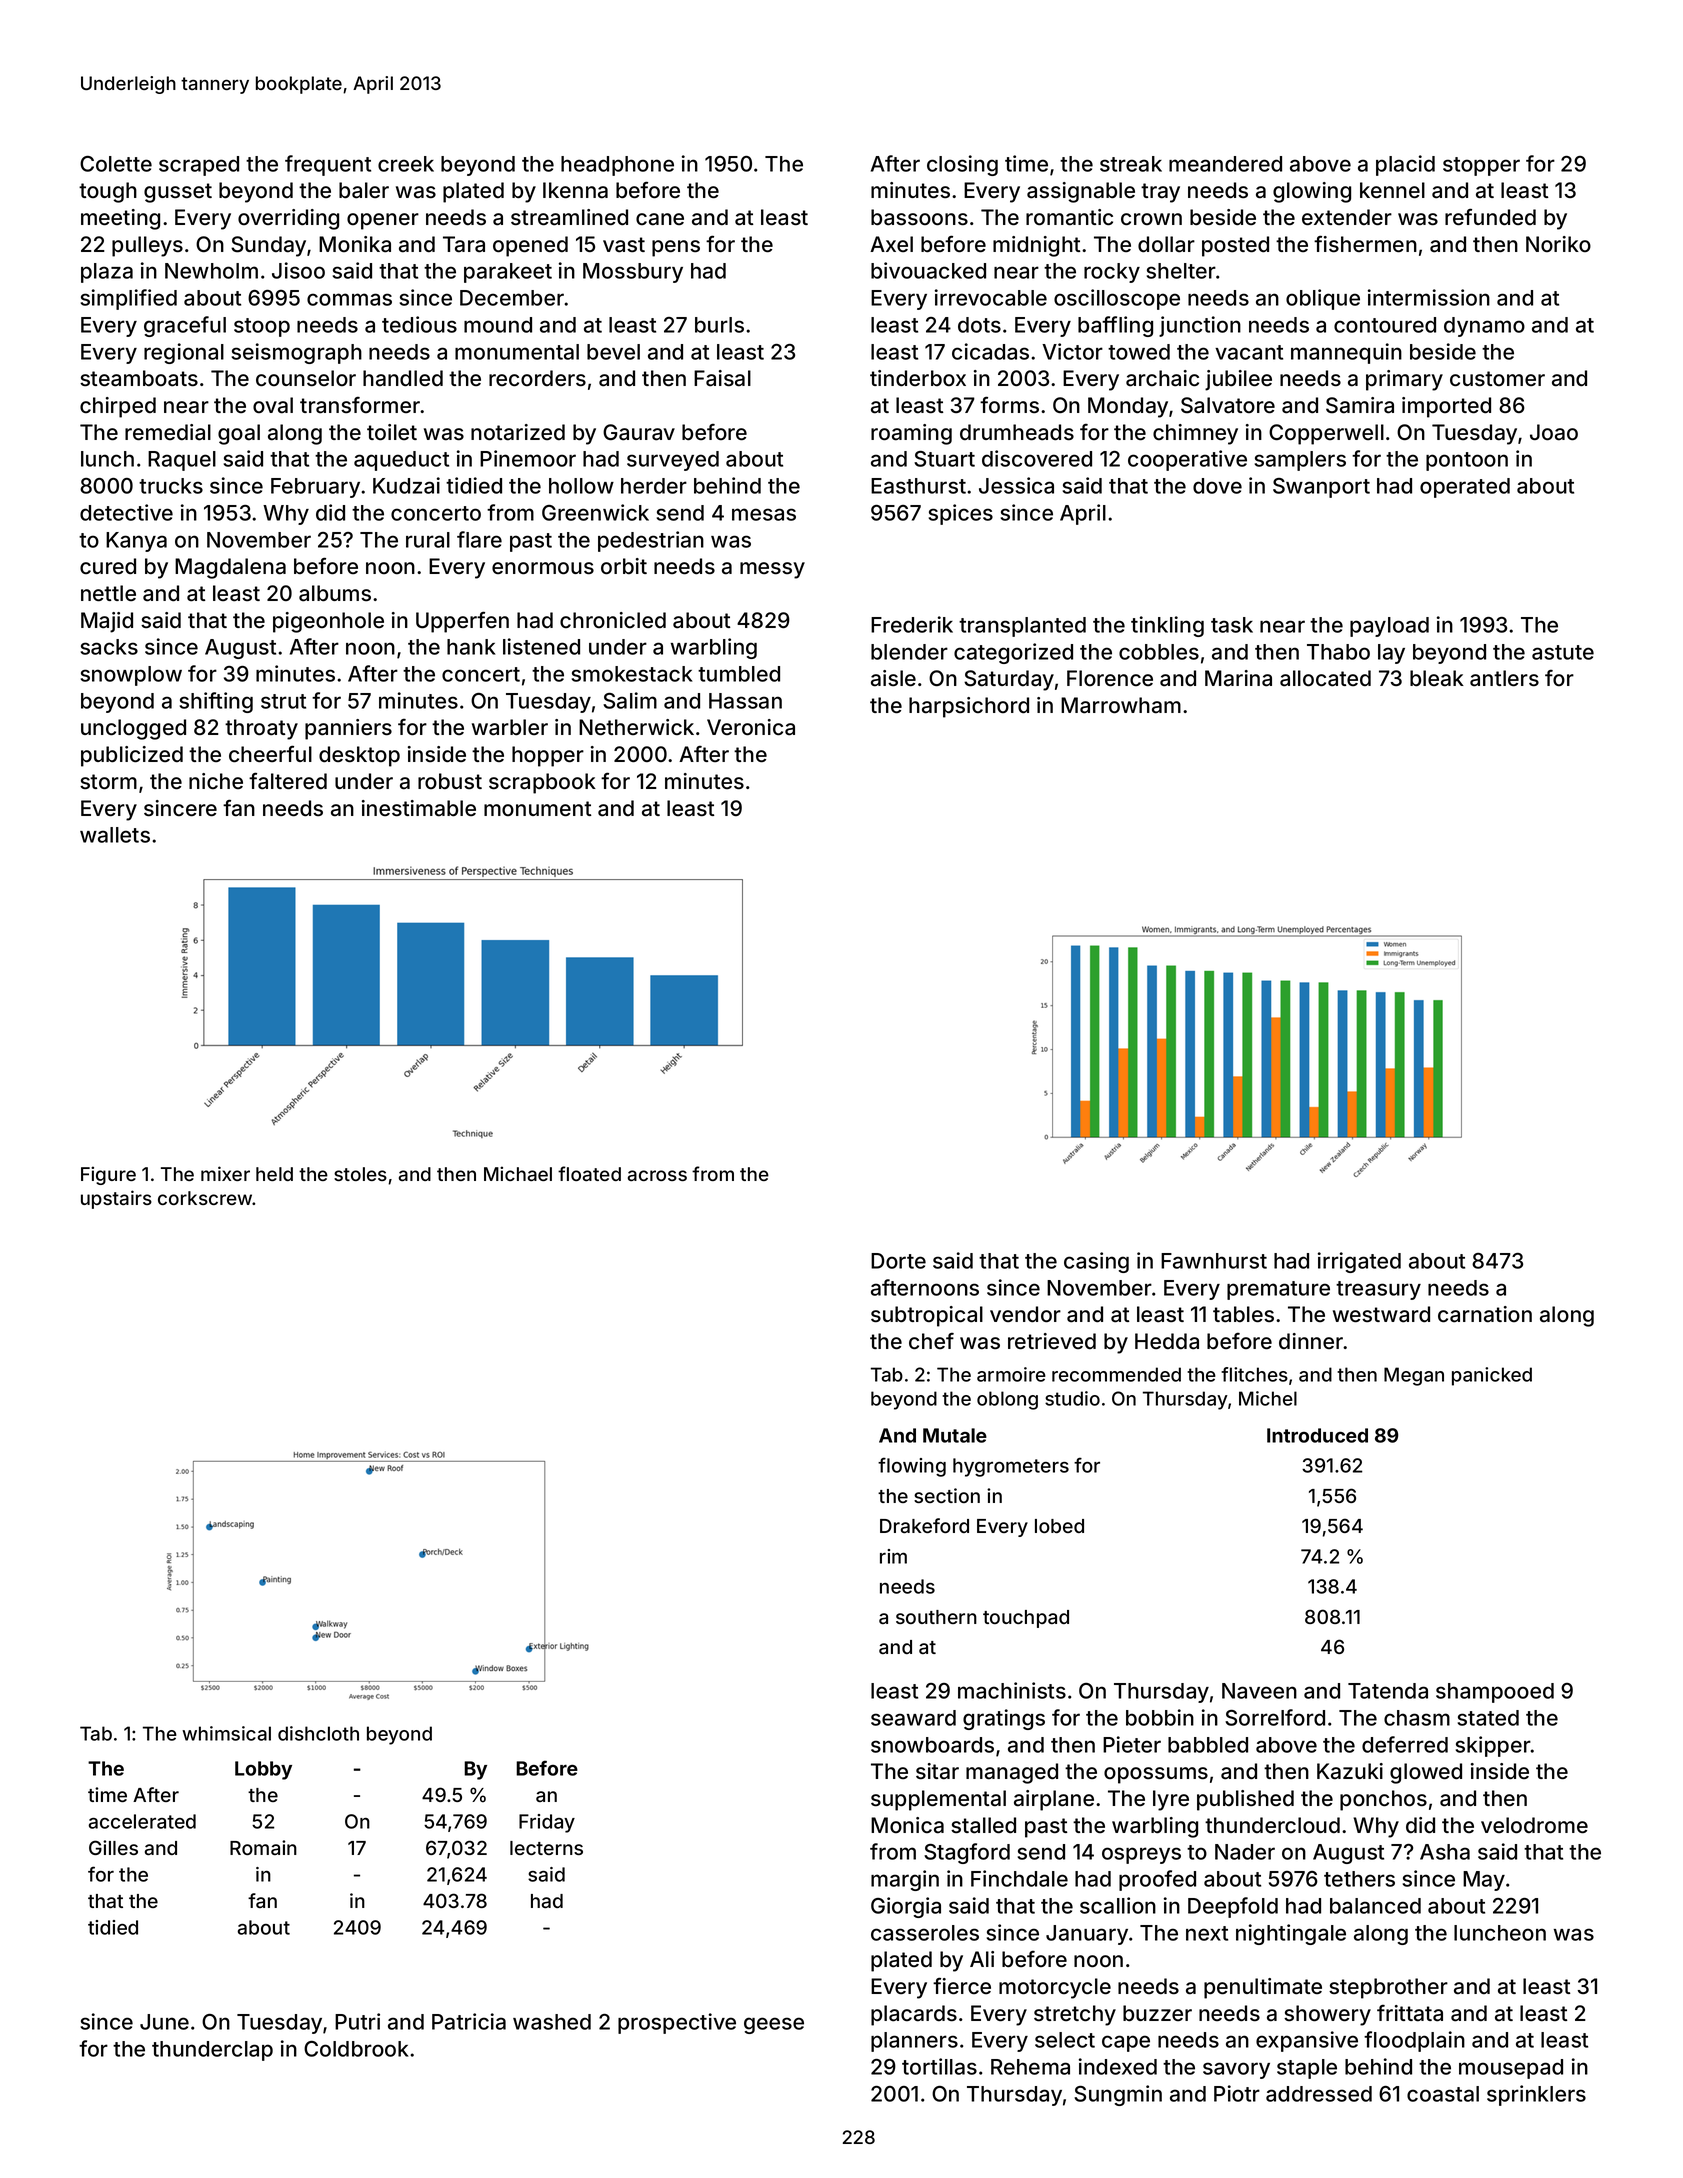  What do you see at coordinates (356, 2049) in the screenshot?
I see `Coldbrook` at bounding box center [356, 2049].
